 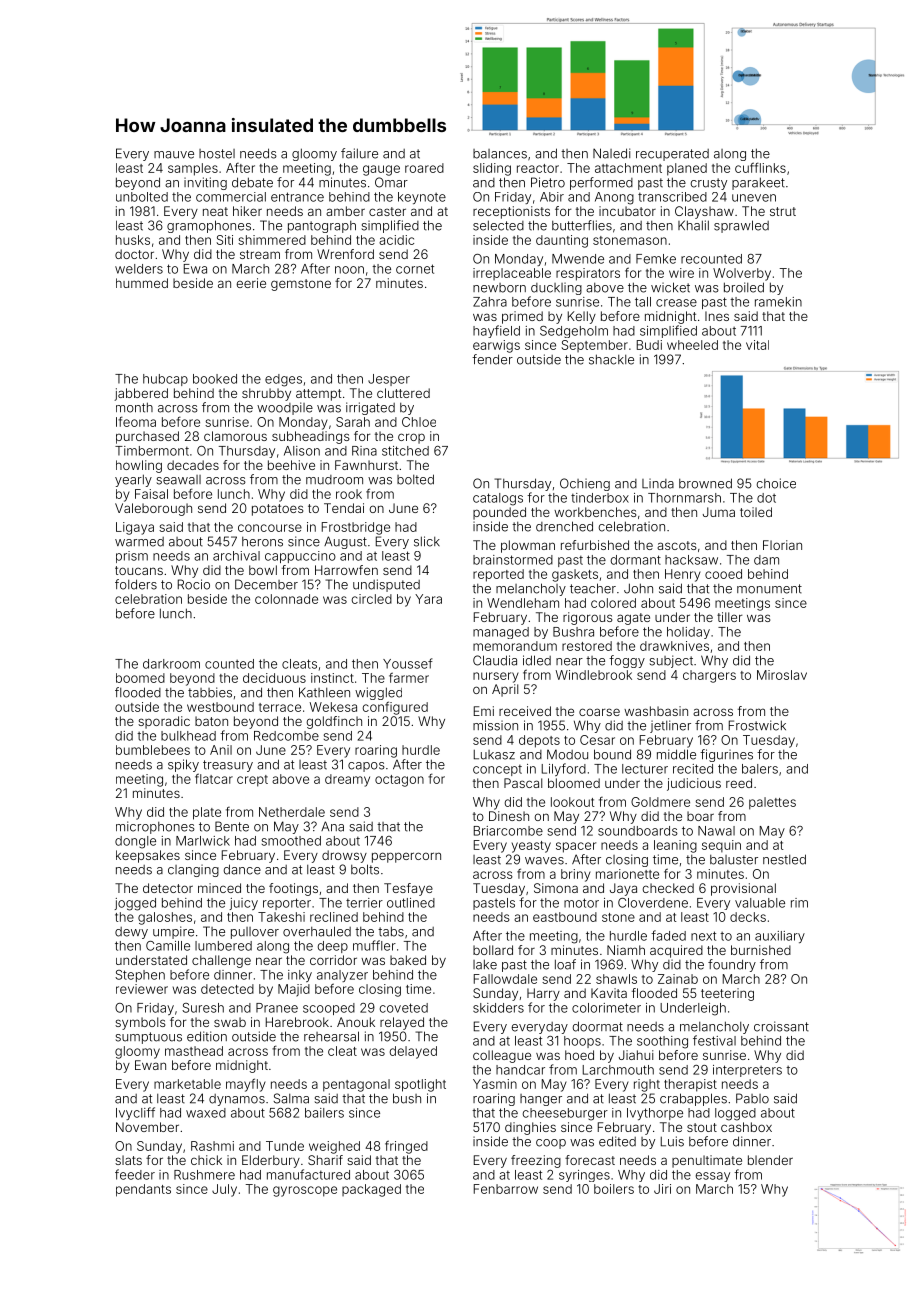 I want to click on rigorous, so click(x=588, y=618).
